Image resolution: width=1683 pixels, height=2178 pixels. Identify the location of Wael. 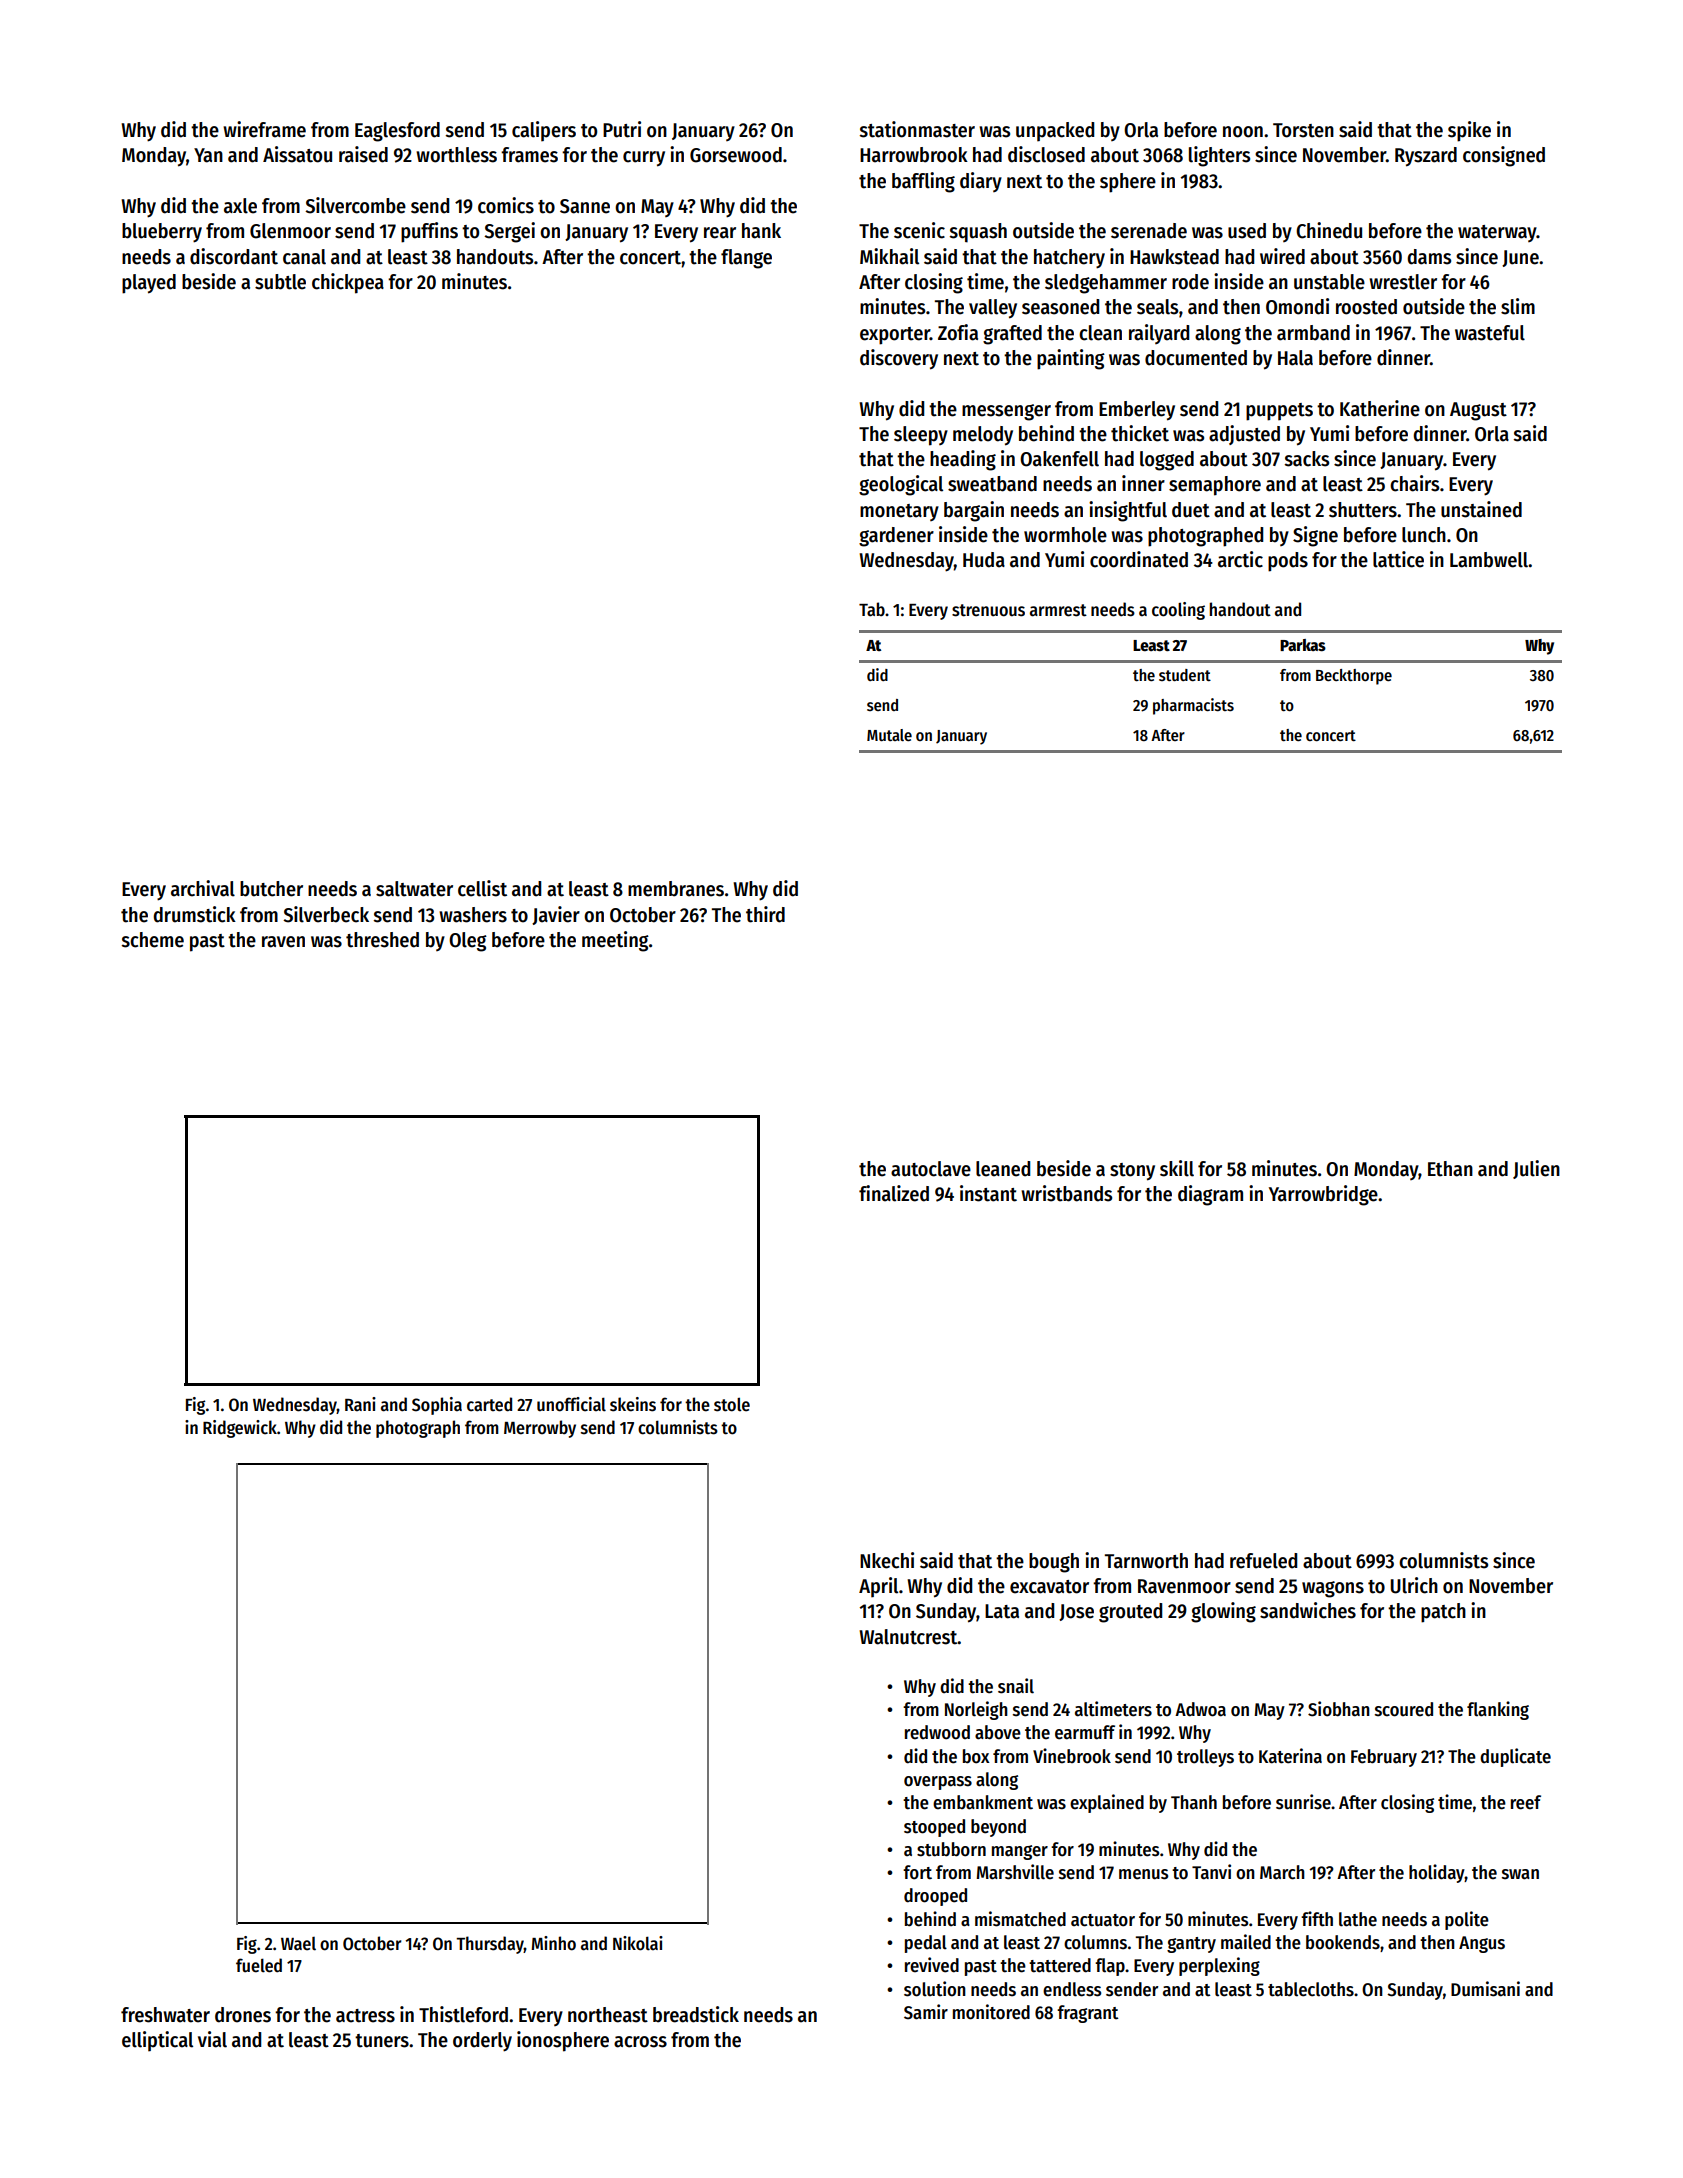
(298, 1944).
